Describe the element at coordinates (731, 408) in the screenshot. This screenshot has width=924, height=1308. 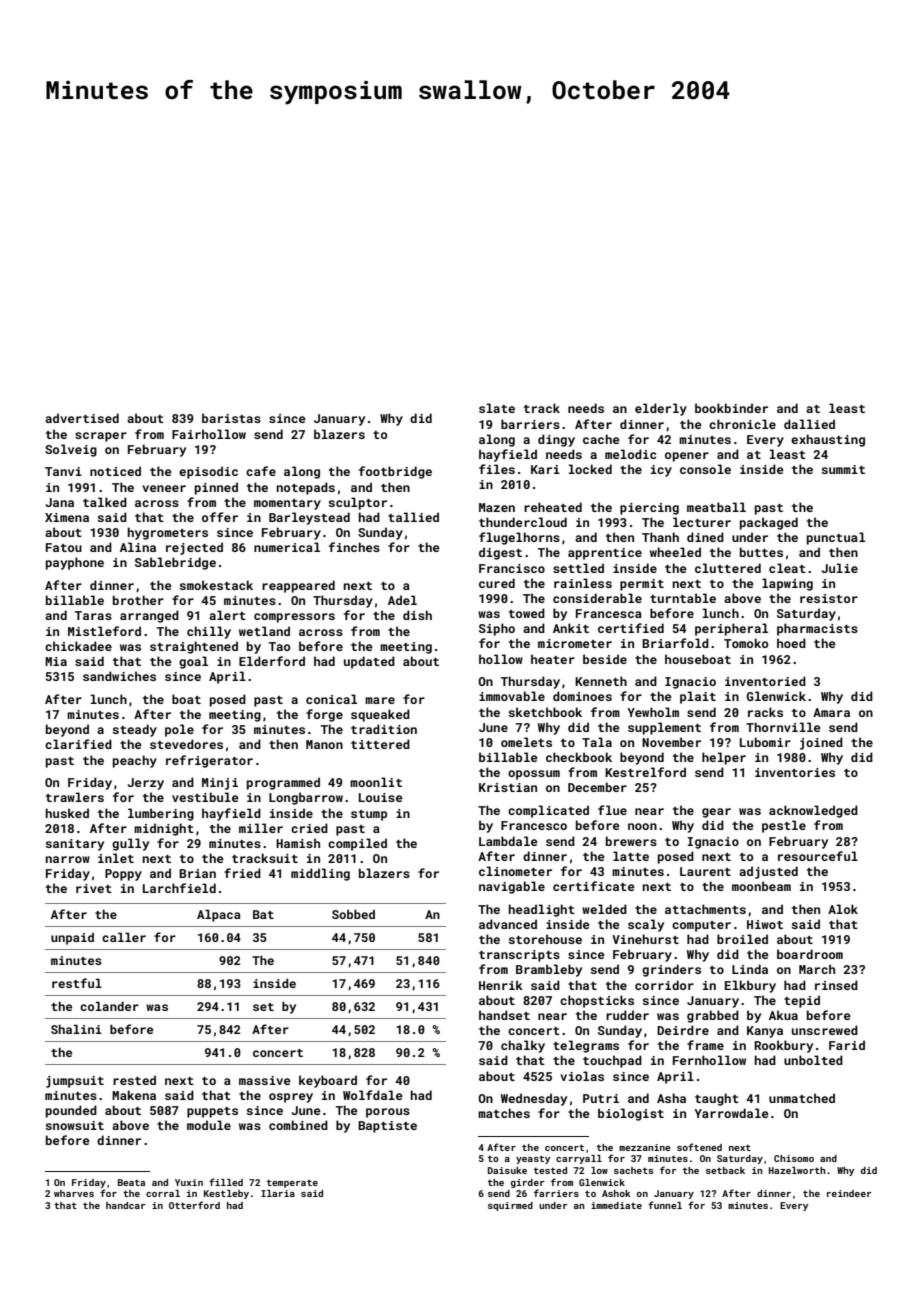
I see `bookbinder` at that location.
